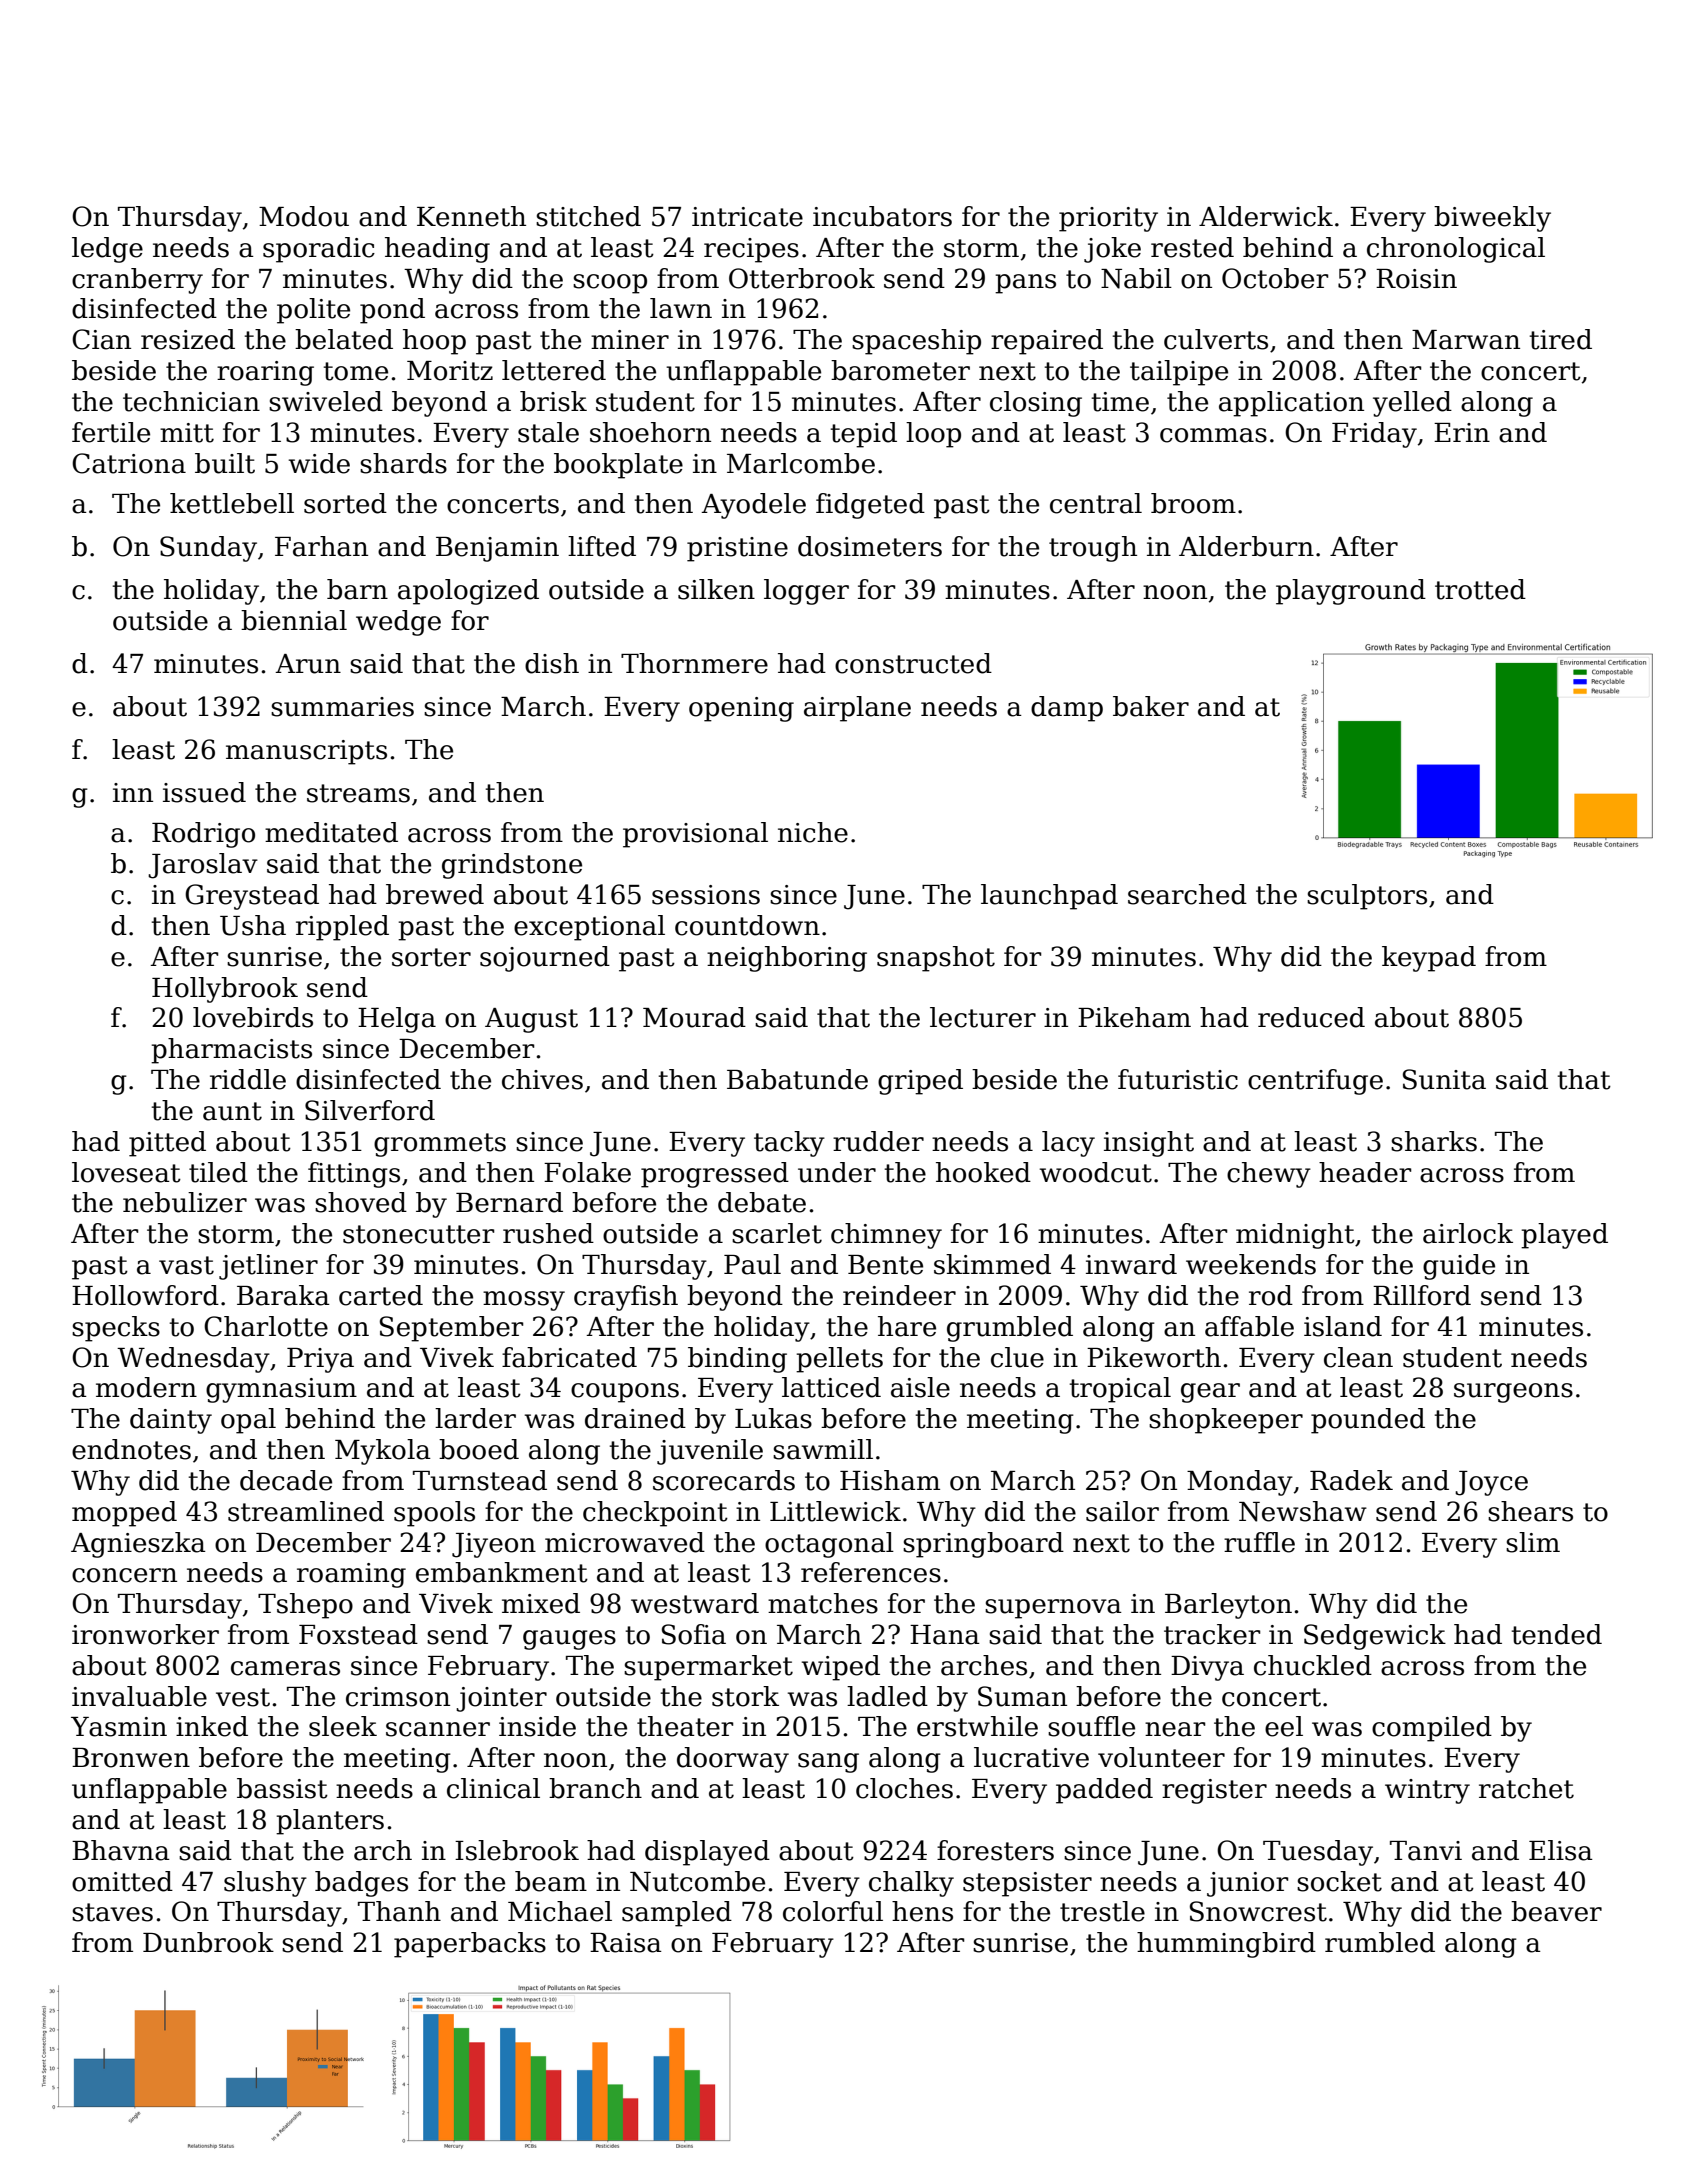  What do you see at coordinates (343, 1726) in the screenshot?
I see `sleek` at bounding box center [343, 1726].
